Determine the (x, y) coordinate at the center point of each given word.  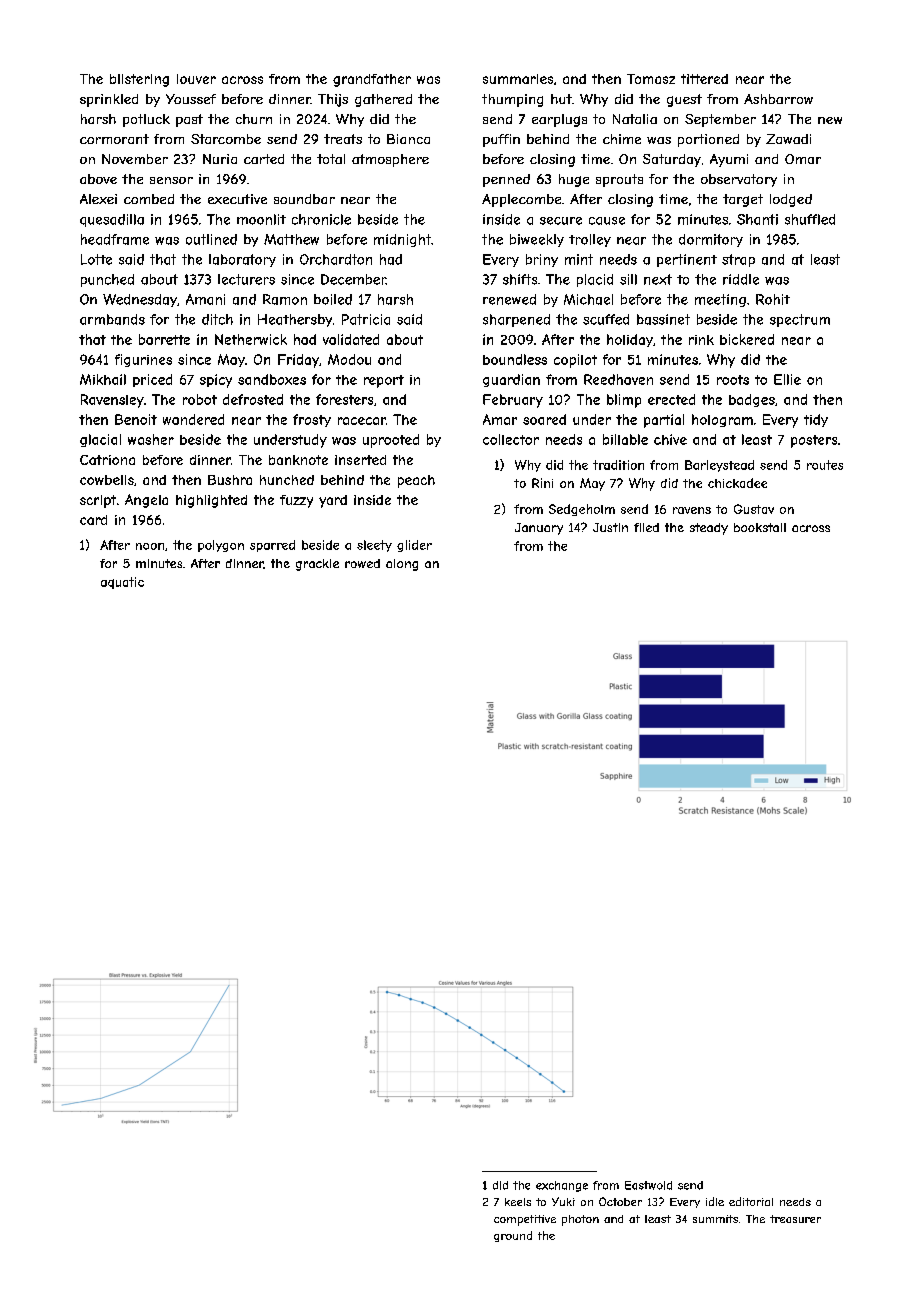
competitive (525, 1220)
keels (518, 1202)
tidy (816, 420)
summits (715, 1219)
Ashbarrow (778, 99)
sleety (374, 546)
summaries (518, 79)
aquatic (122, 583)
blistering (139, 80)
